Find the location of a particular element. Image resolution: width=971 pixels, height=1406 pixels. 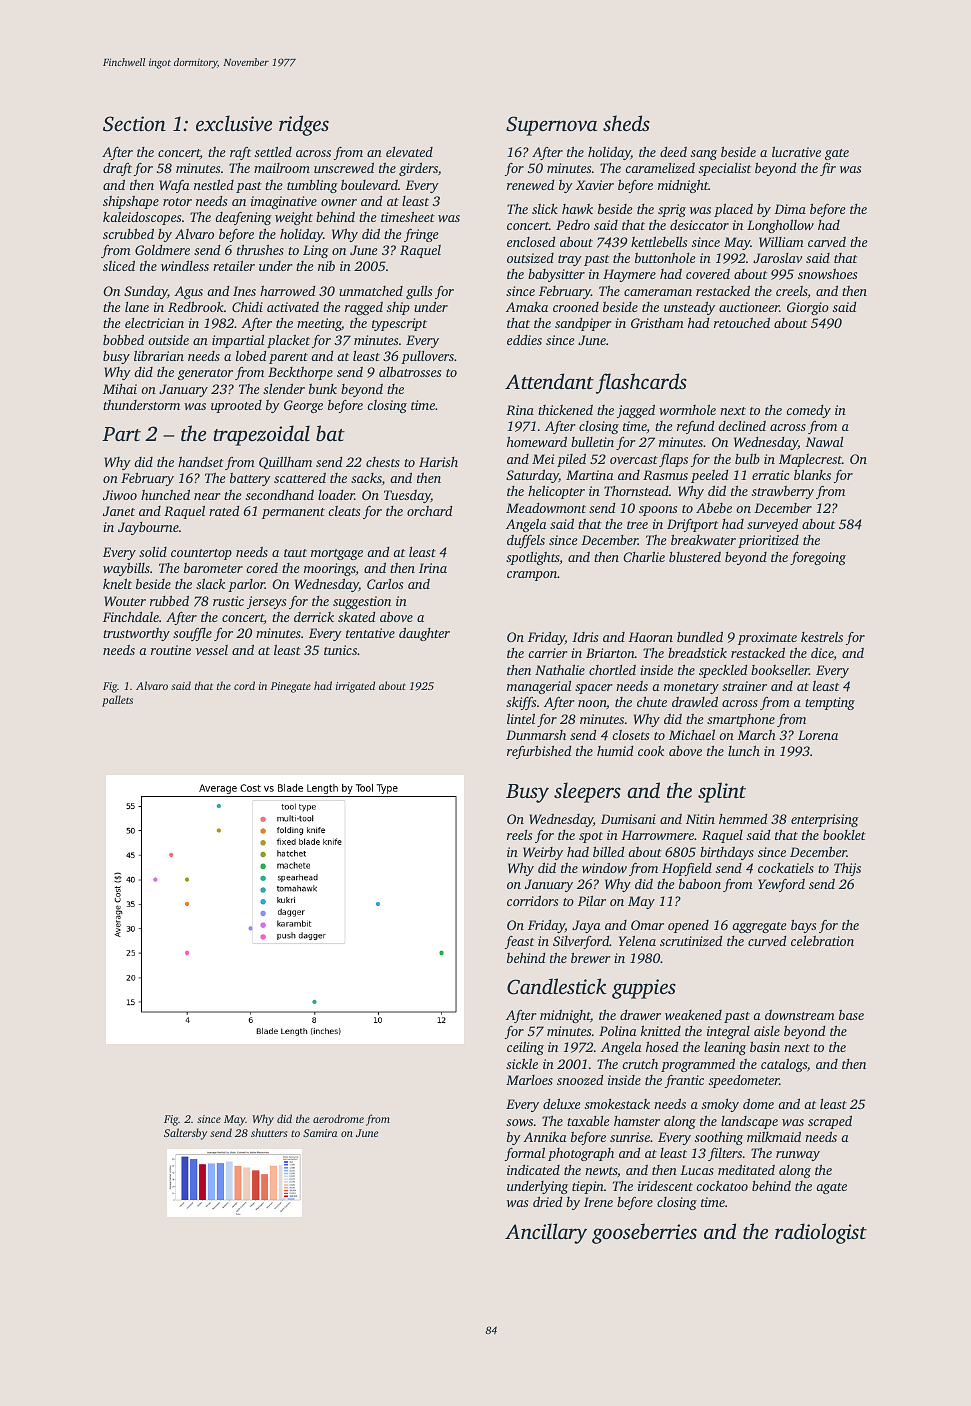

noon is located at coordinates (592, 704).
